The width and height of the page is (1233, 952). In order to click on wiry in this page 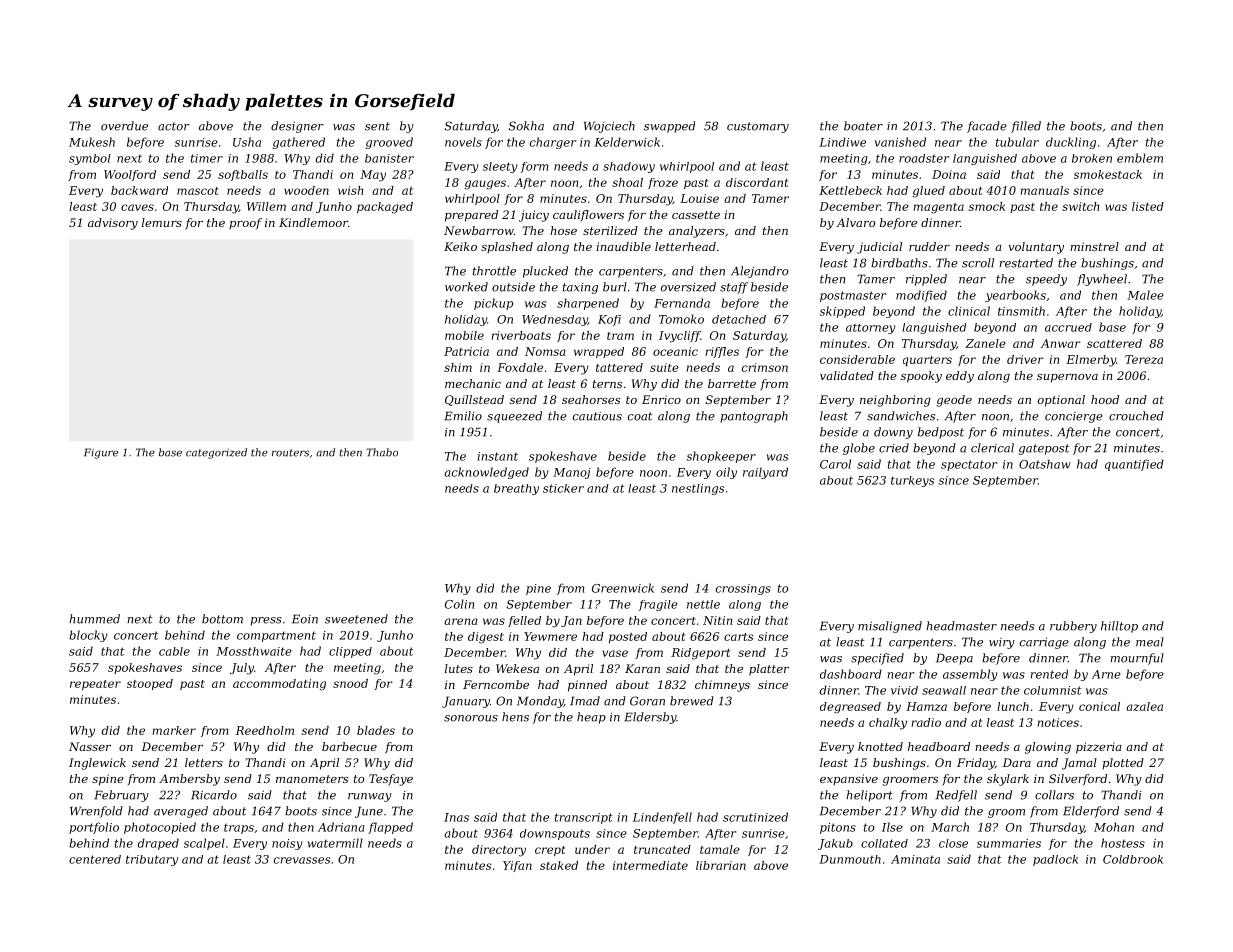, I will do `click(1002, 643)`.
